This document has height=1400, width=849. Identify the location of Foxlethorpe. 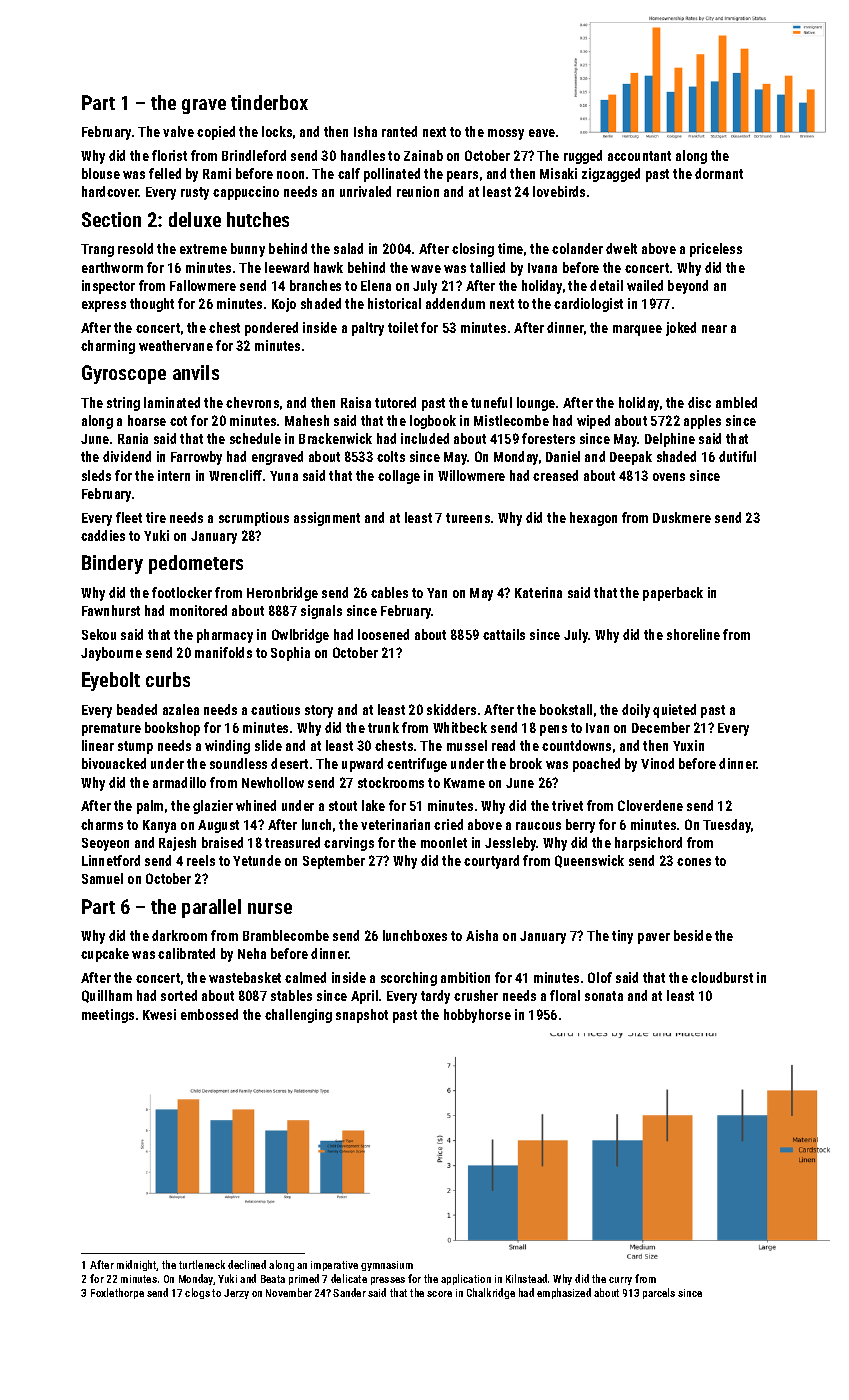
(117, 1293).
